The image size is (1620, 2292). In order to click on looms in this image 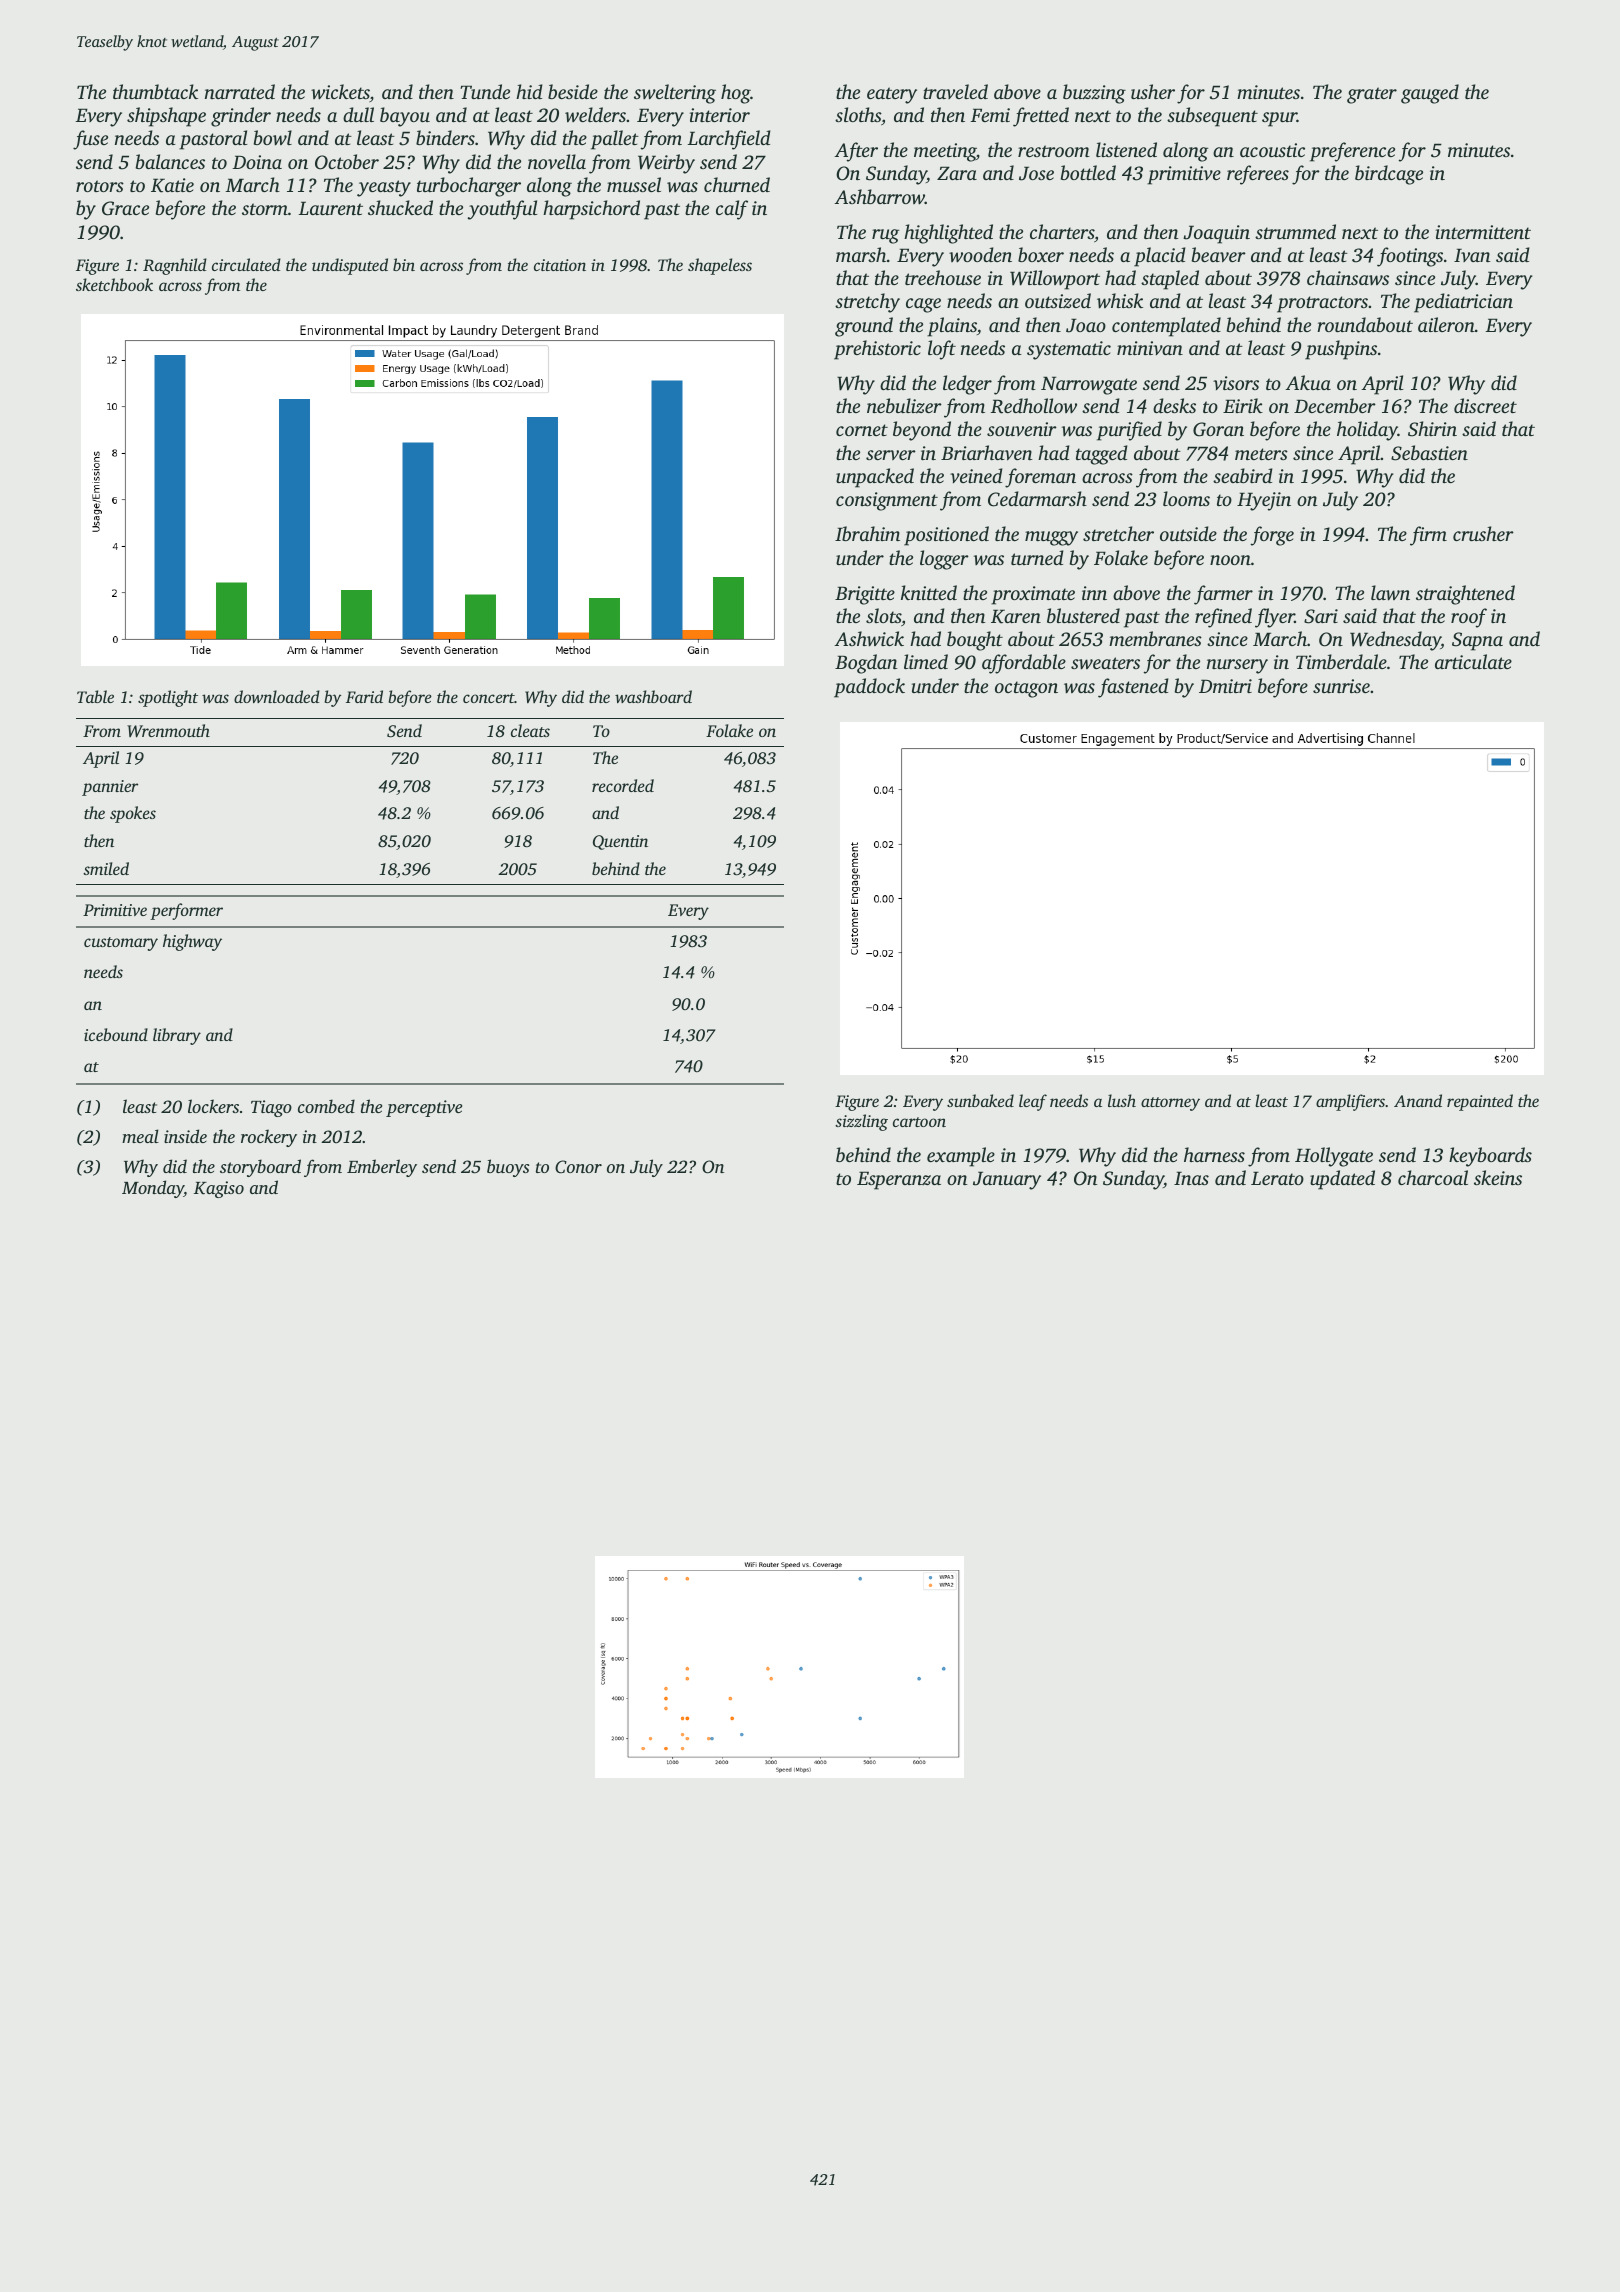, I will do `click(1186, 498)`.
